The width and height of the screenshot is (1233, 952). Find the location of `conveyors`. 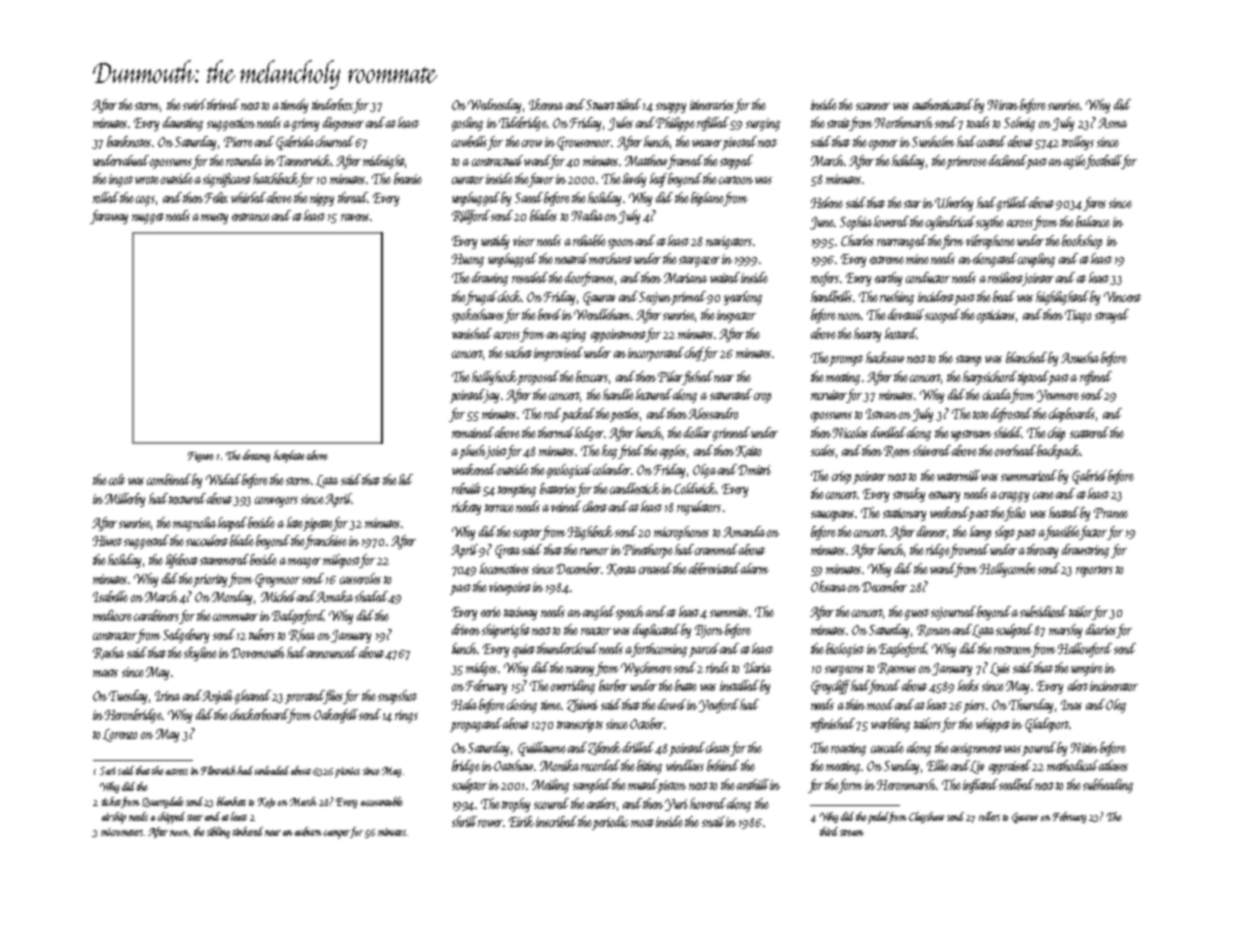

conveyors is located at coordinates (276, 502).
